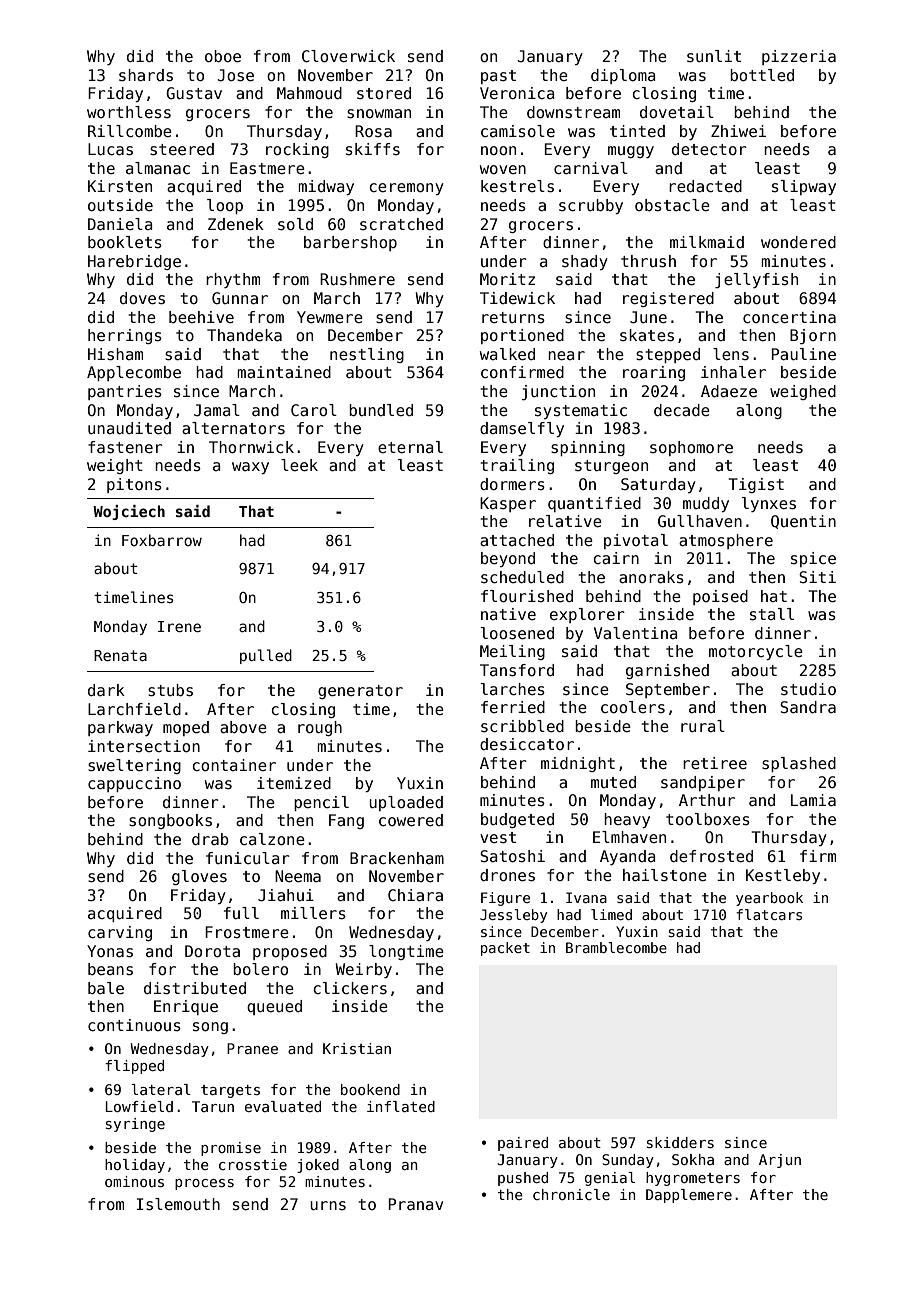  Describe the element at coordinates (146, 75) in the image. I see `shards` at that location.
